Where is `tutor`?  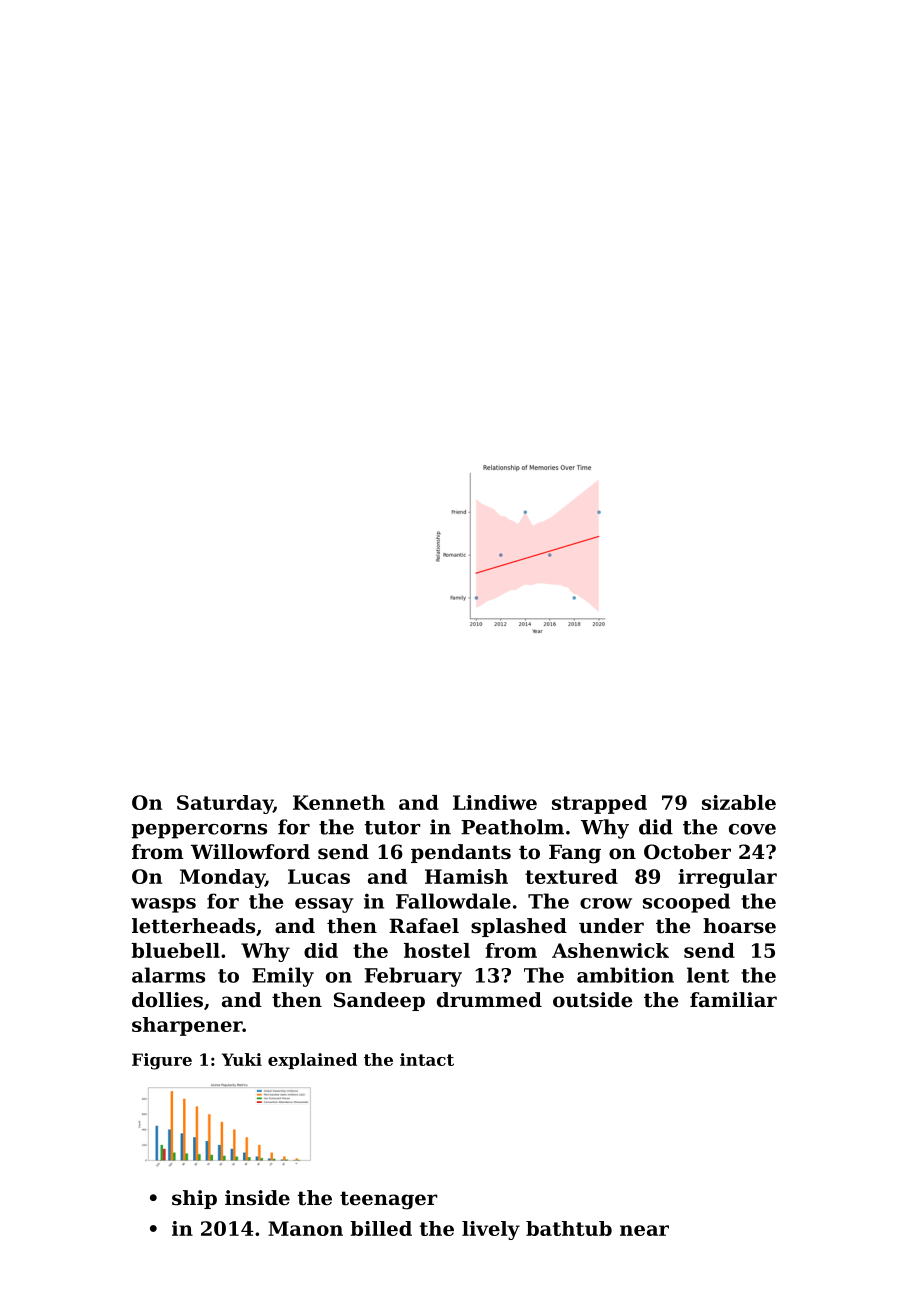
tutor is located at coordinates (392, 828).
